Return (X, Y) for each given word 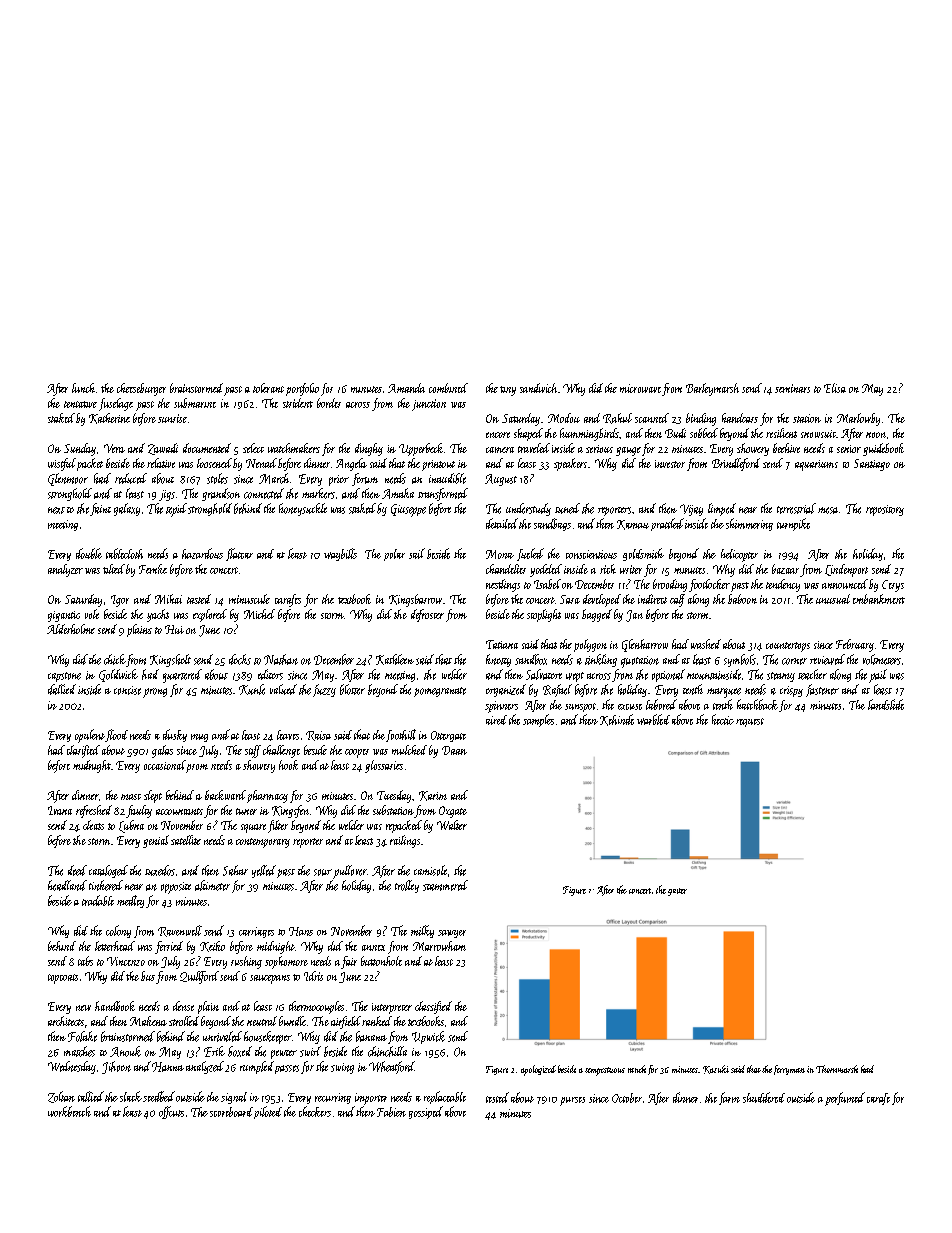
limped (722, 509)
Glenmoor (68, 479)
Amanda (406, 388)
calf (677, 600)
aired (496, 720)
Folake (82, 1036)
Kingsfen (290, 811)
